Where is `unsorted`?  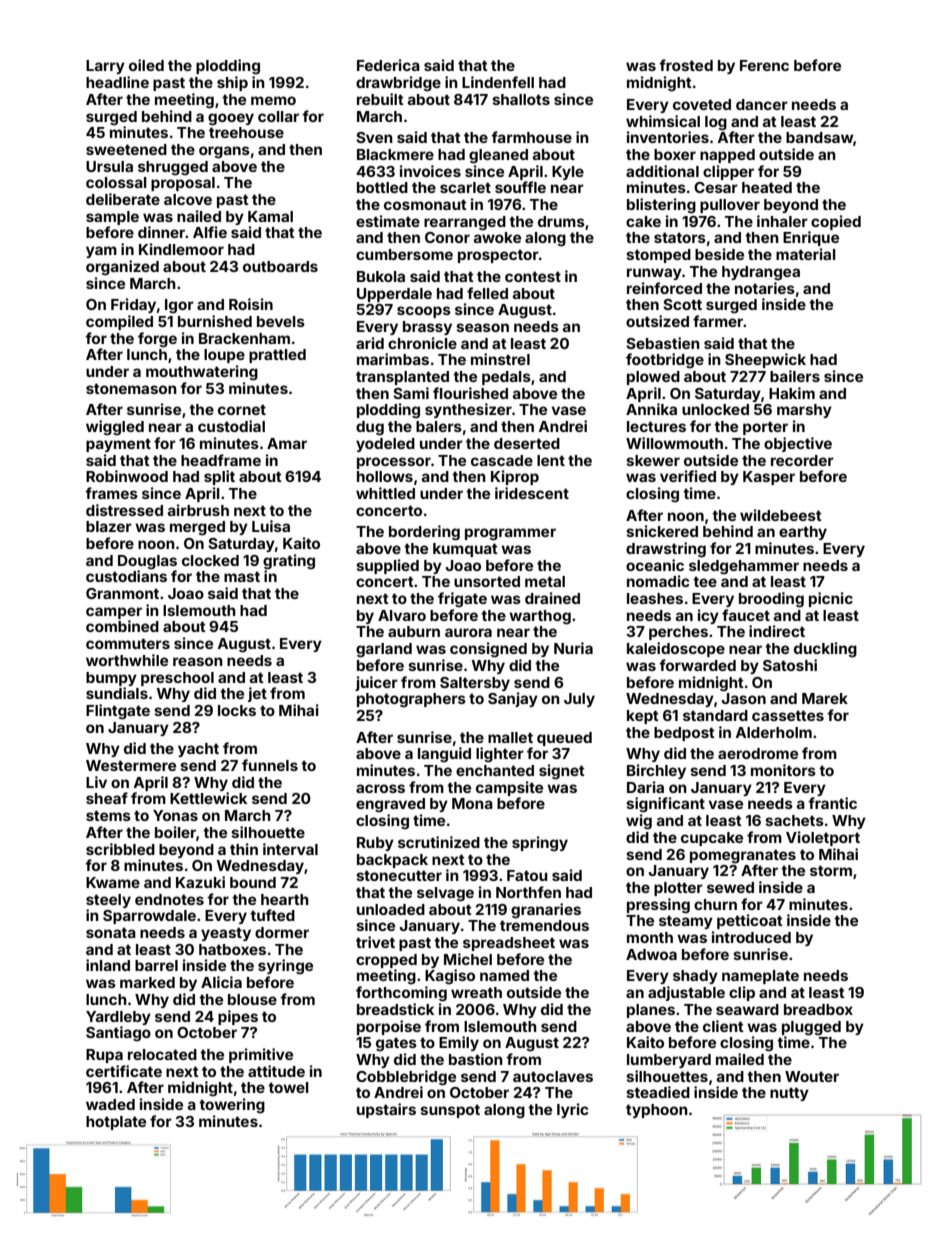
unsorted is located at coordinates (487, 581).
